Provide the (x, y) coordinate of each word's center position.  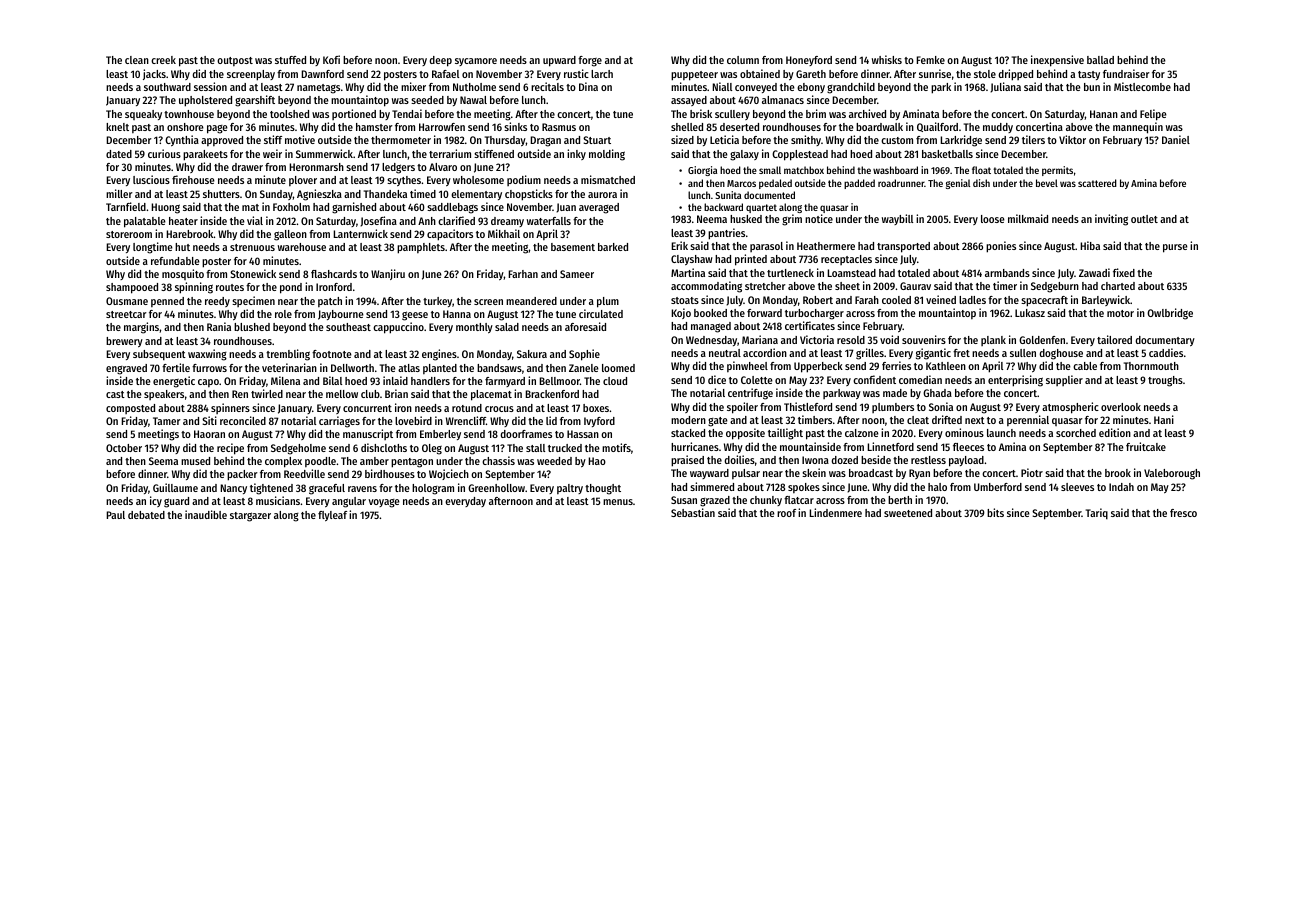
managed (711, 327)
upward (559, 61)
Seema (163, 461)
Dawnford (322, 74)
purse (1175, 248)
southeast (348, 327)
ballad (1100, 60)
